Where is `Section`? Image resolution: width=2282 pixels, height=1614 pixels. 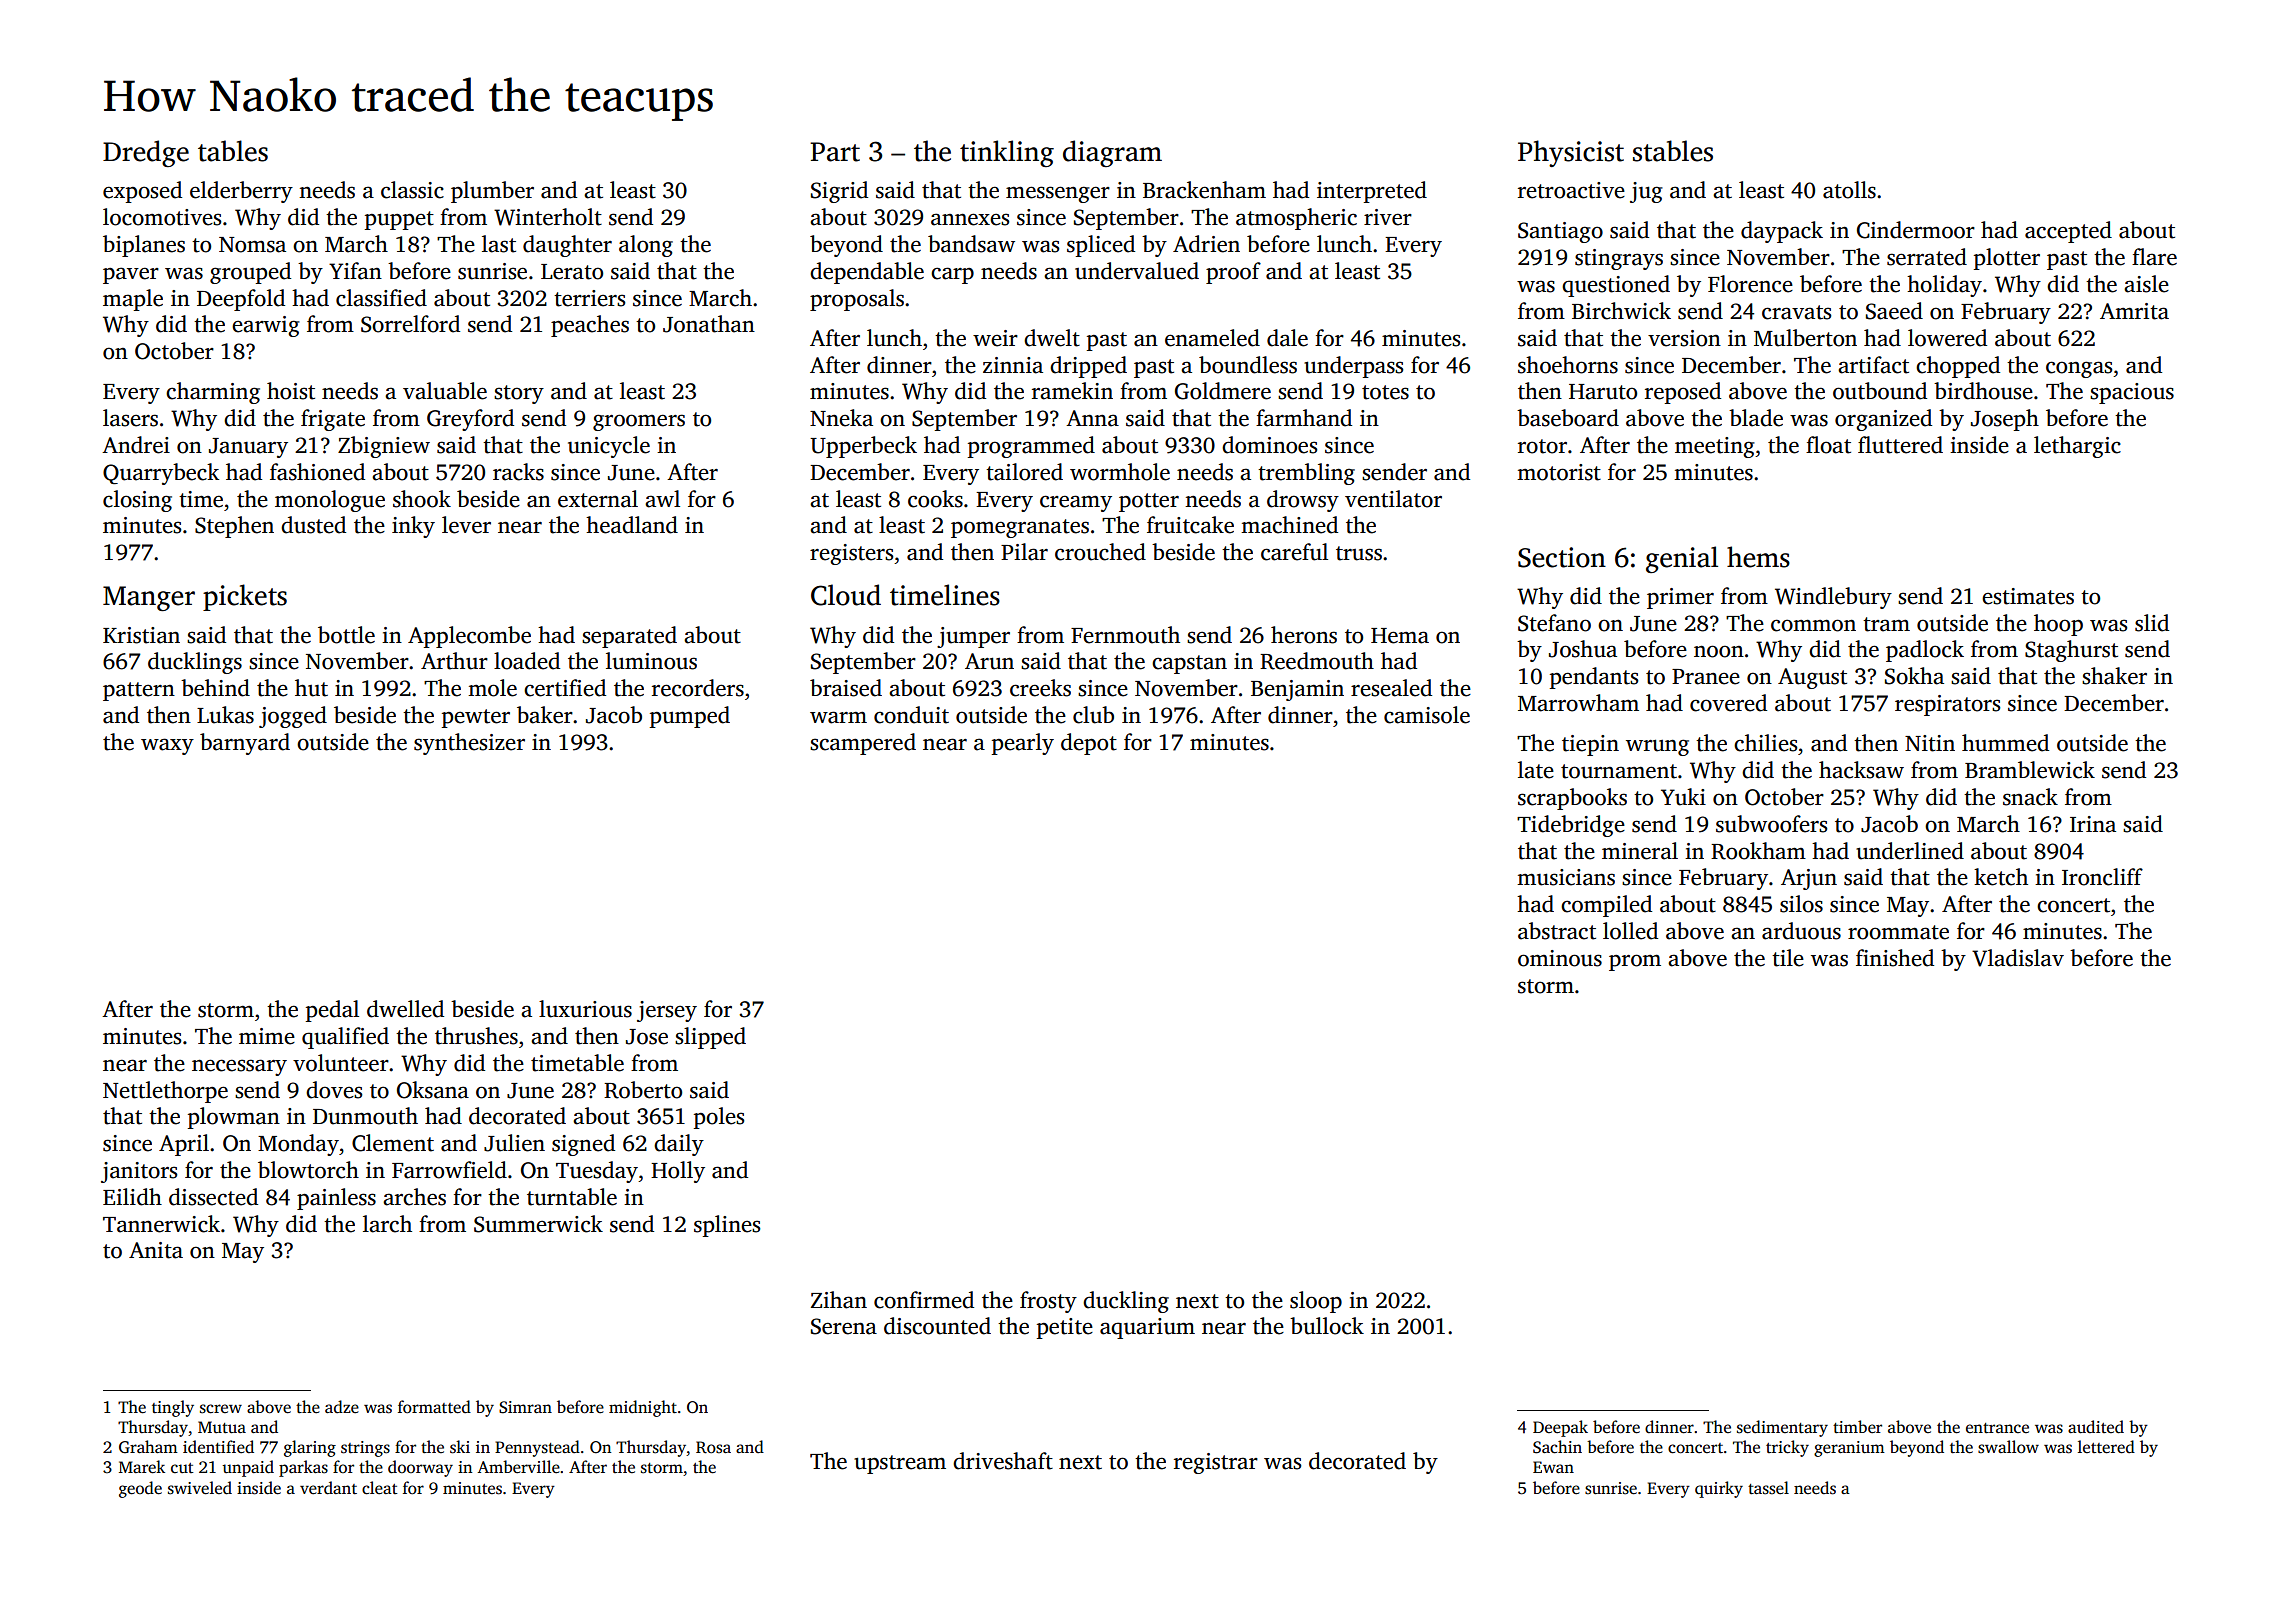
Section is located at coordinates (1562, 557).
